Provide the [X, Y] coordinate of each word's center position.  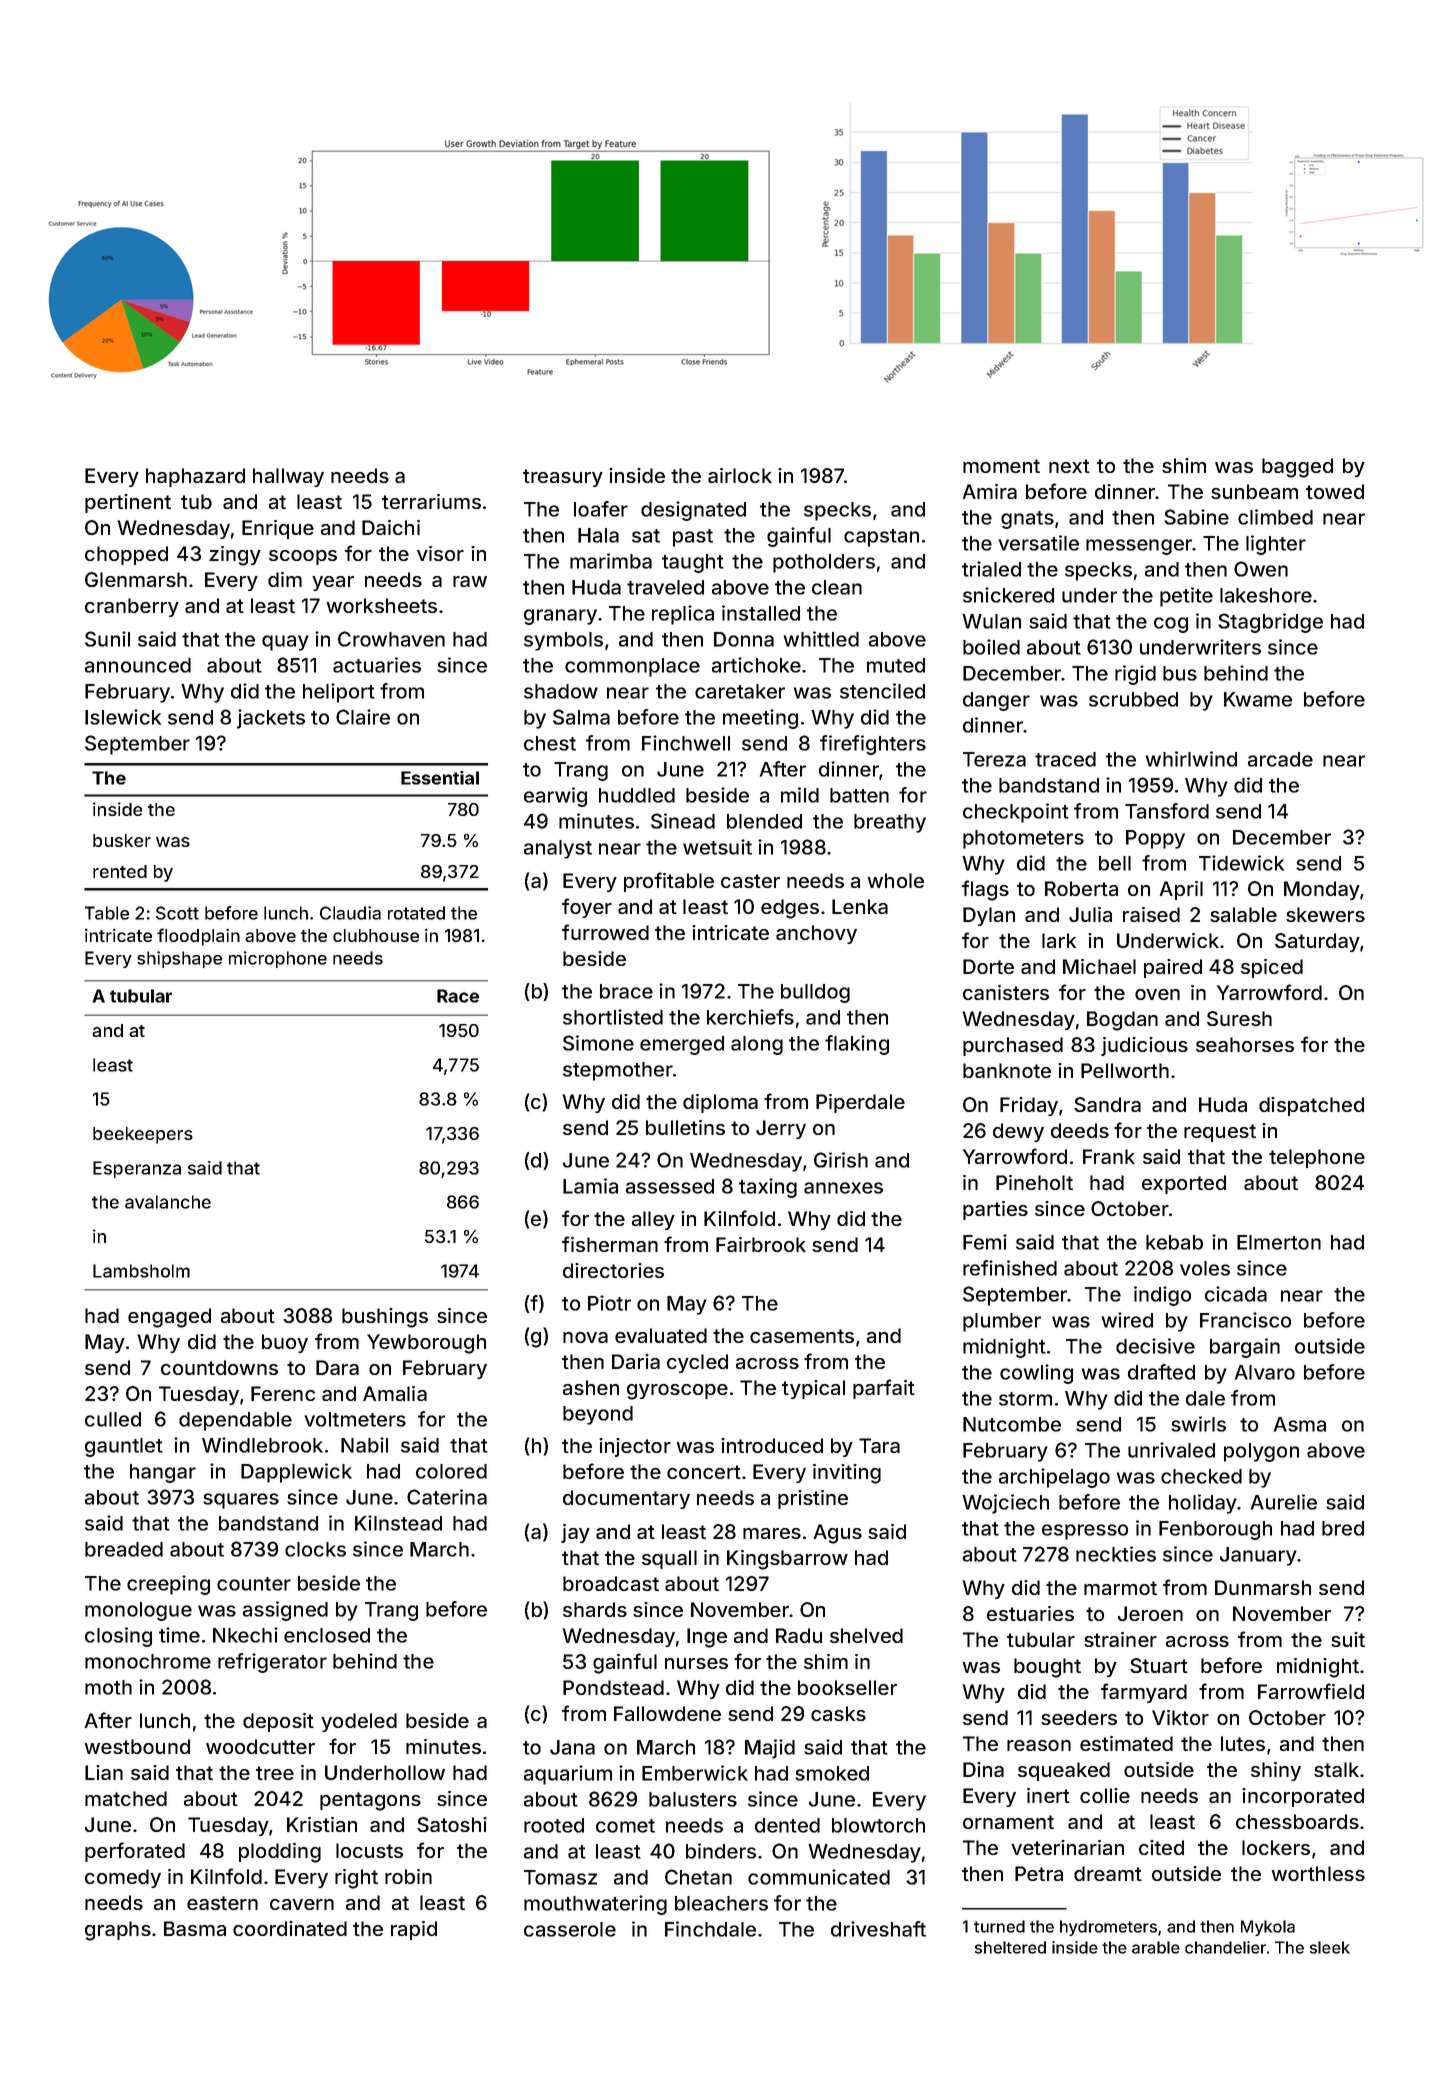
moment [1001, 466]
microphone [278, 959]
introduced [772, 1445]
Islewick [123, 717]
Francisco [1245, 1320]
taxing [768, 1188]
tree [275, 1773]
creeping [168, 1585]
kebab [1174, 1242]
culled [113, 1419]
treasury [563, 478]
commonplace [632, 667]
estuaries [1030, 1613]
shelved [866, 1635]
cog [1171, 625]
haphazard [195, 477]
